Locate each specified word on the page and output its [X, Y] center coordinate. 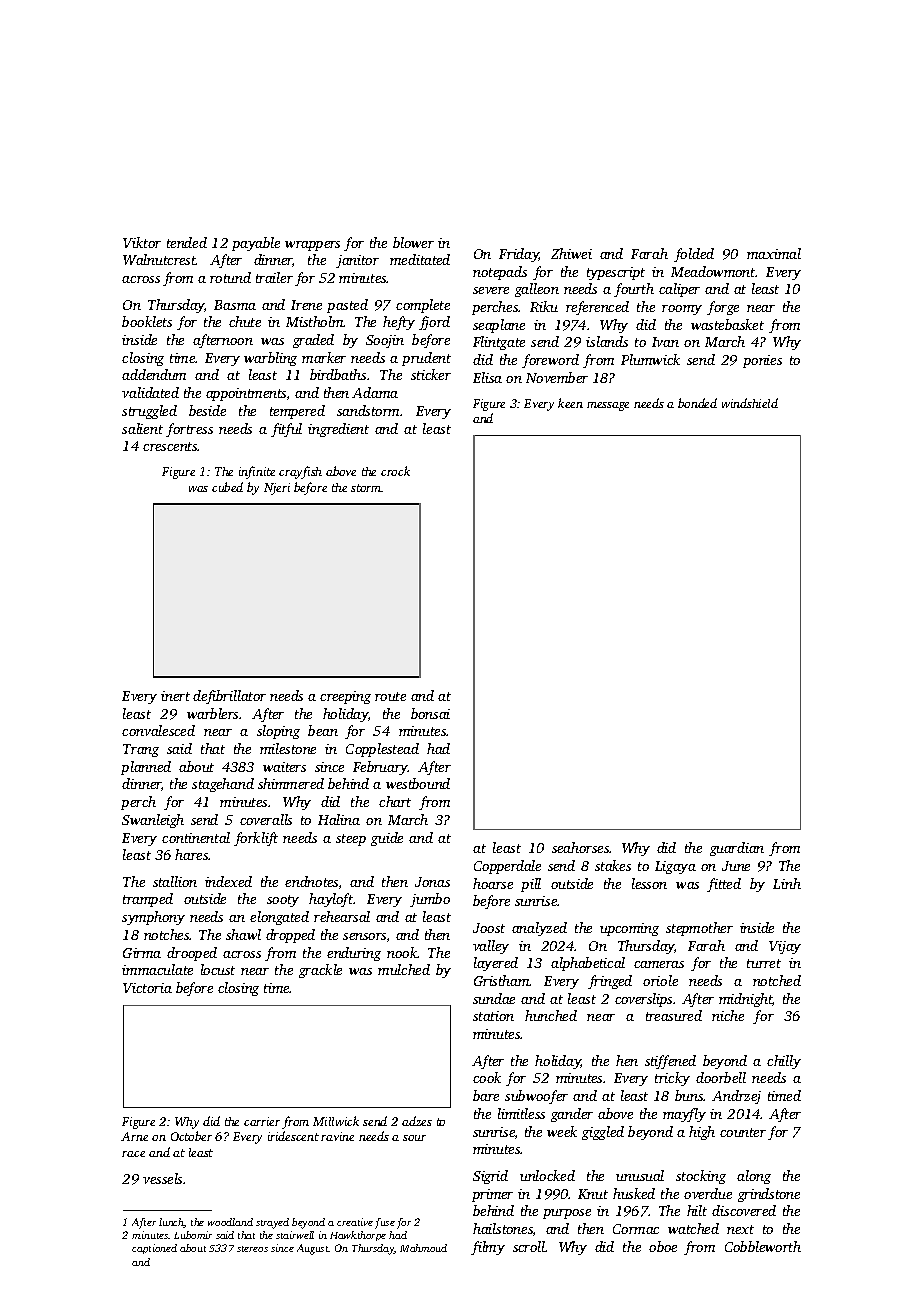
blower [413, 242]
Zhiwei [571, 253]
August [313, 1249]
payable [256, 244]
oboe [663, 1246]
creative [355, 1222]
